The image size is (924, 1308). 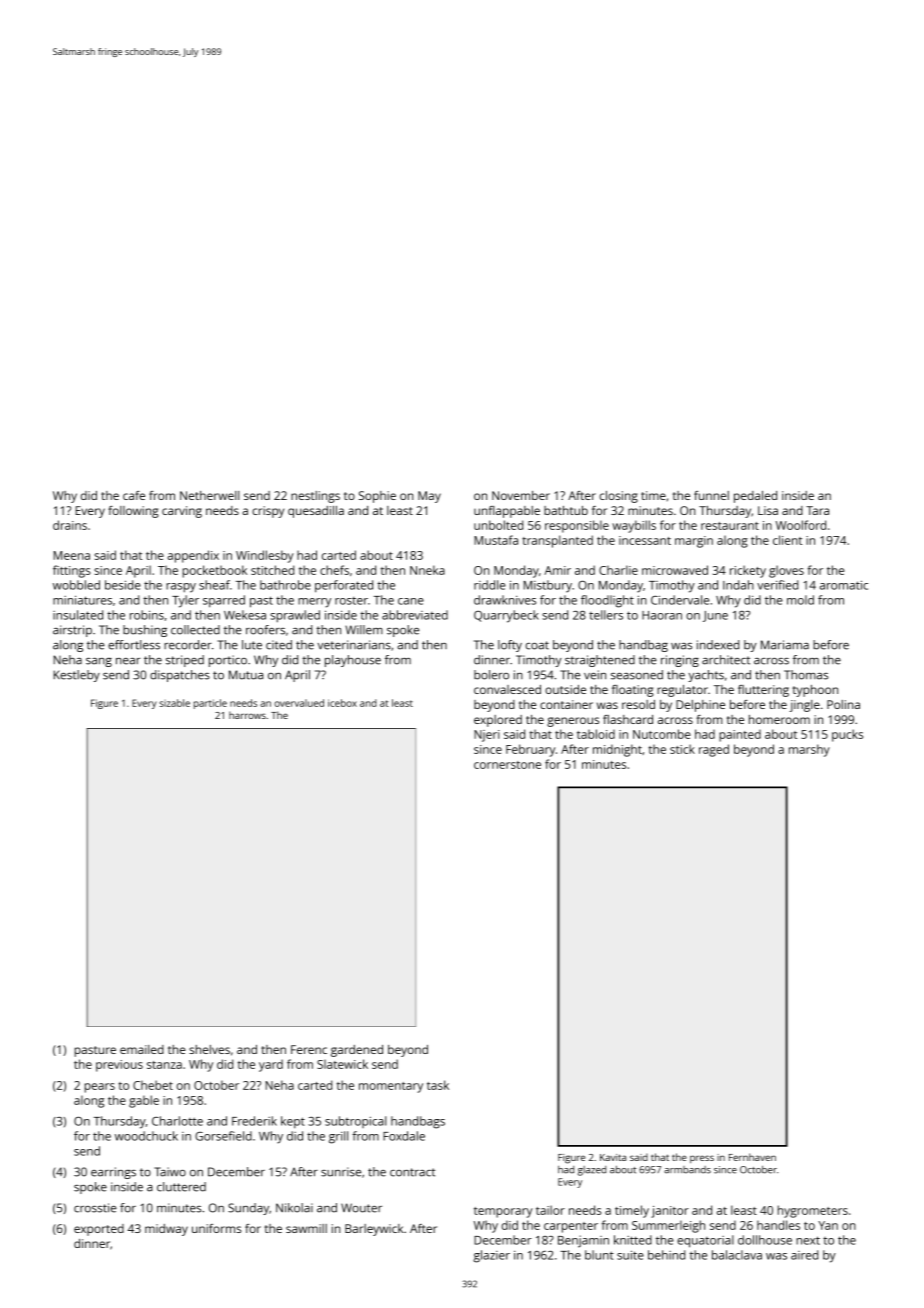 I want to click on aired, so click(x=804, y=1255).
